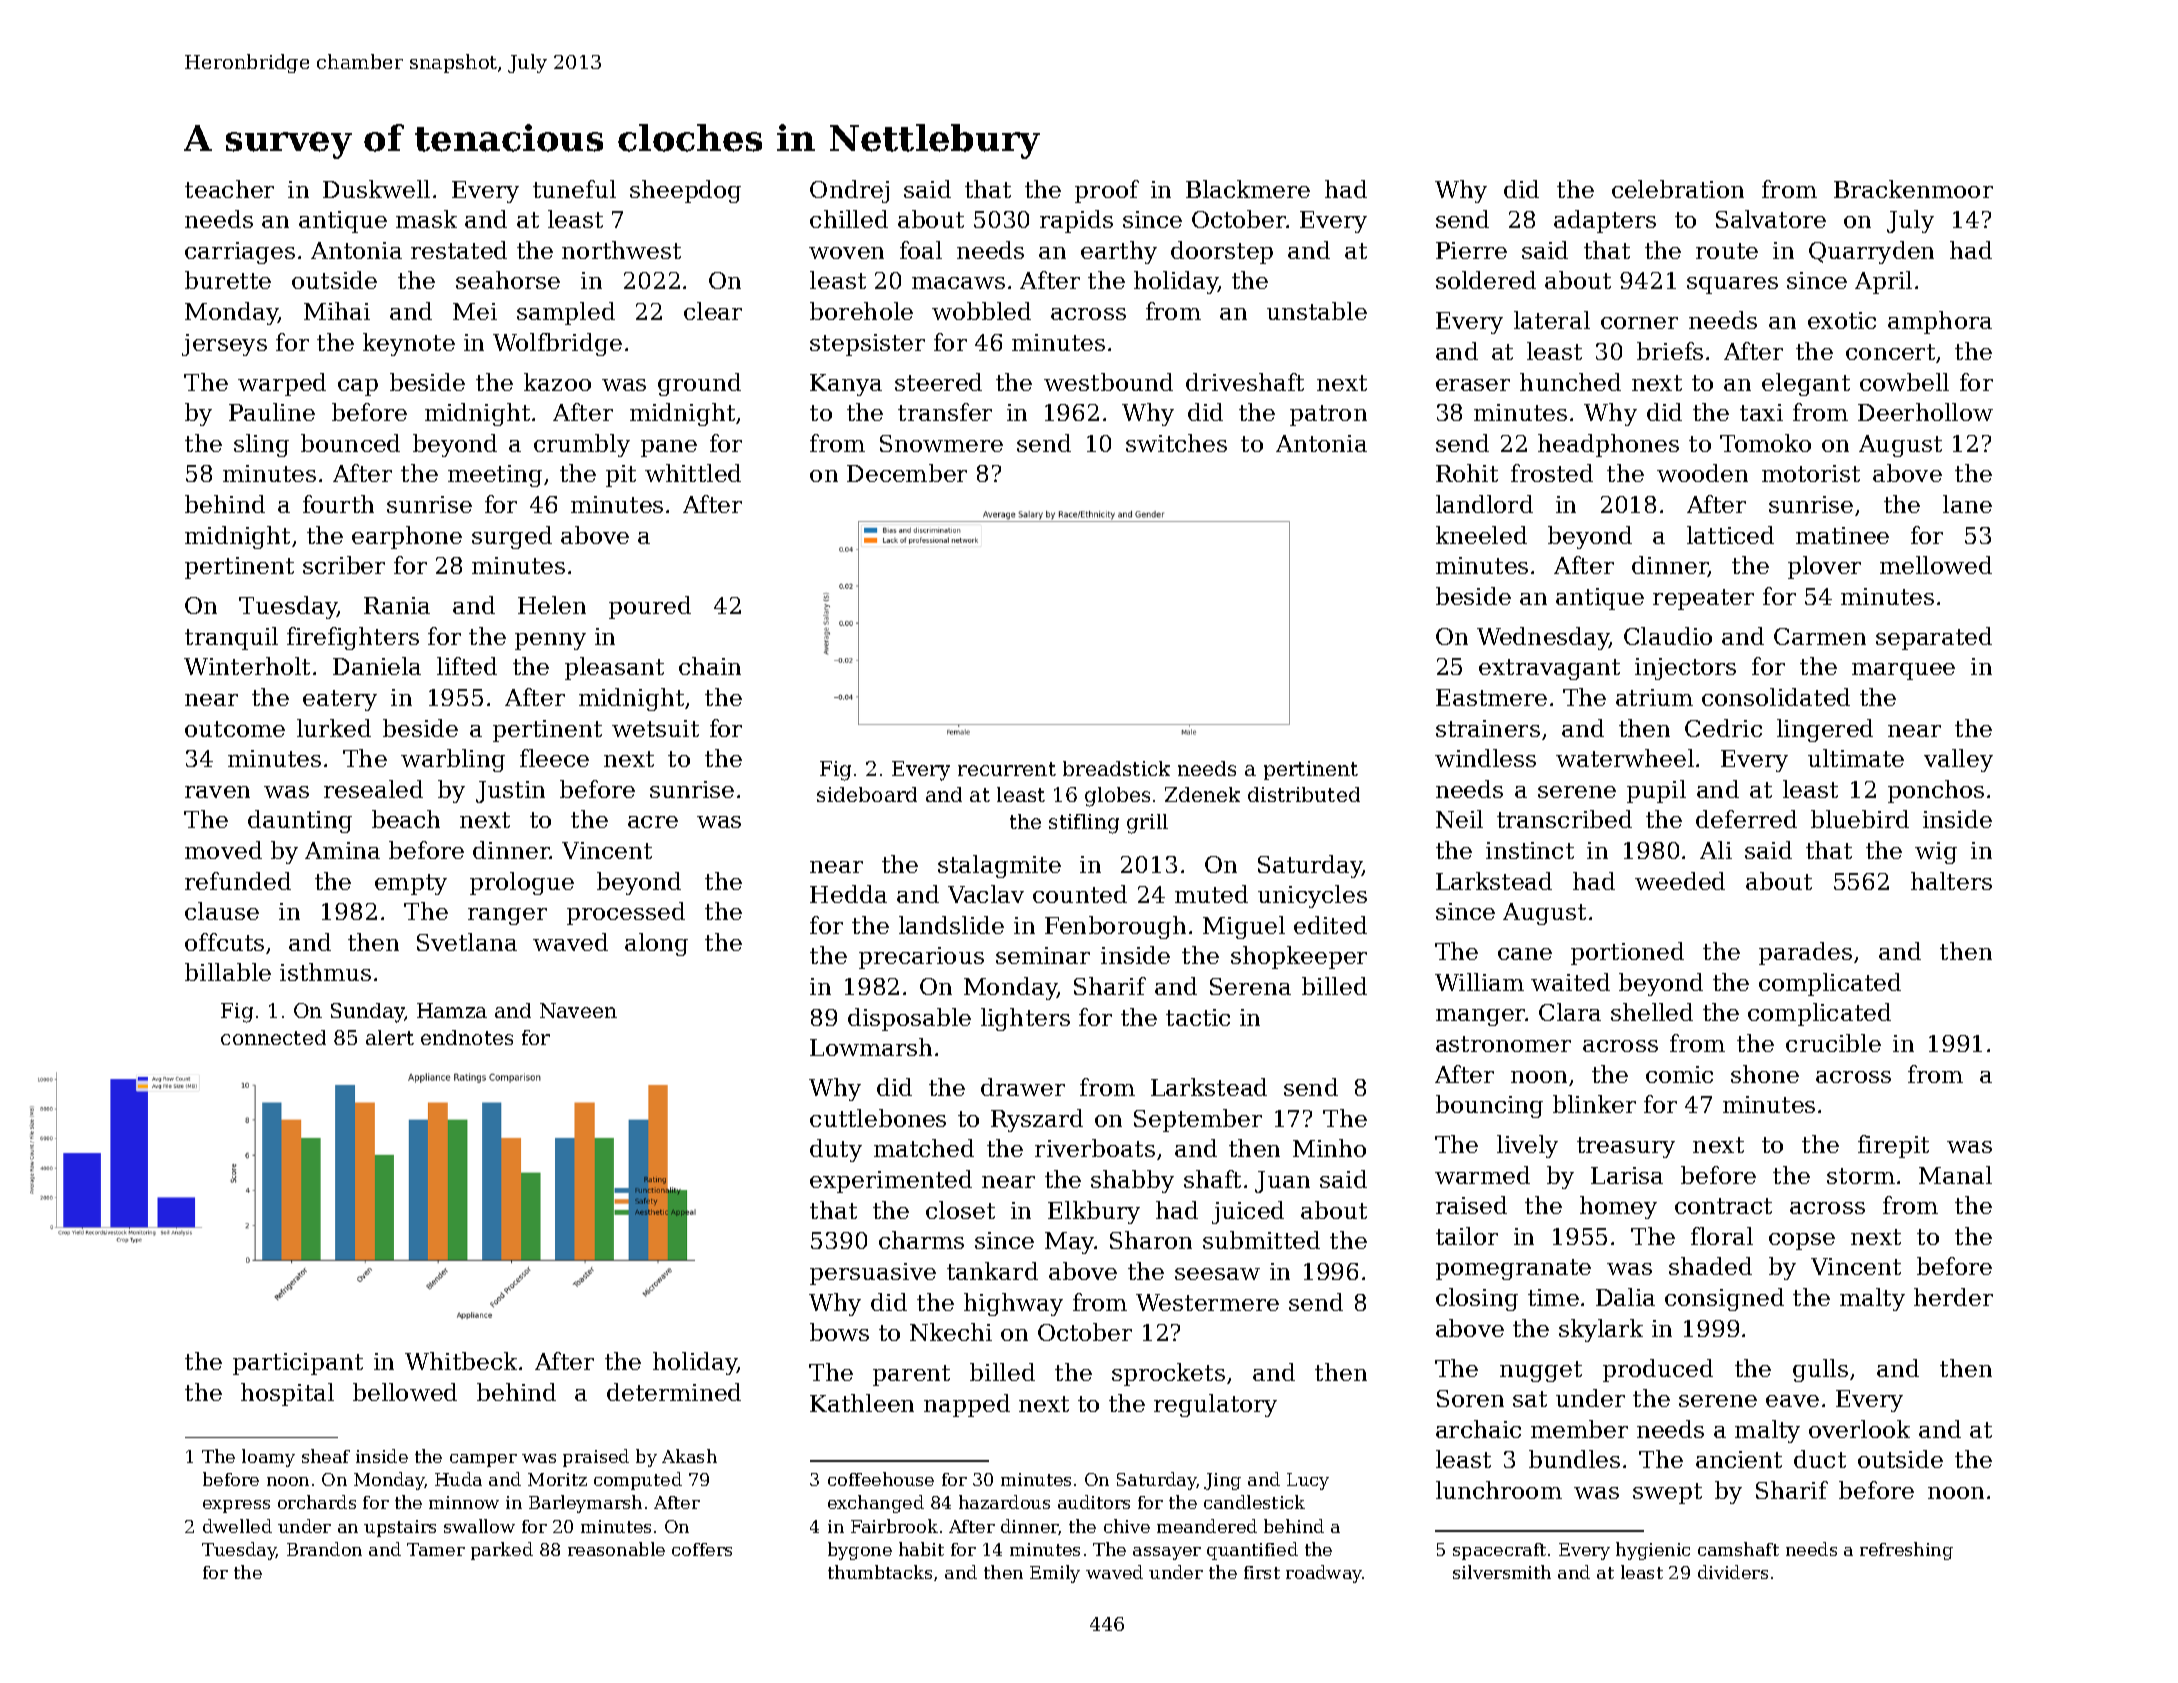  Describe the element at coordinates (1658, 1370) in the page. I see `produced` at that location.
